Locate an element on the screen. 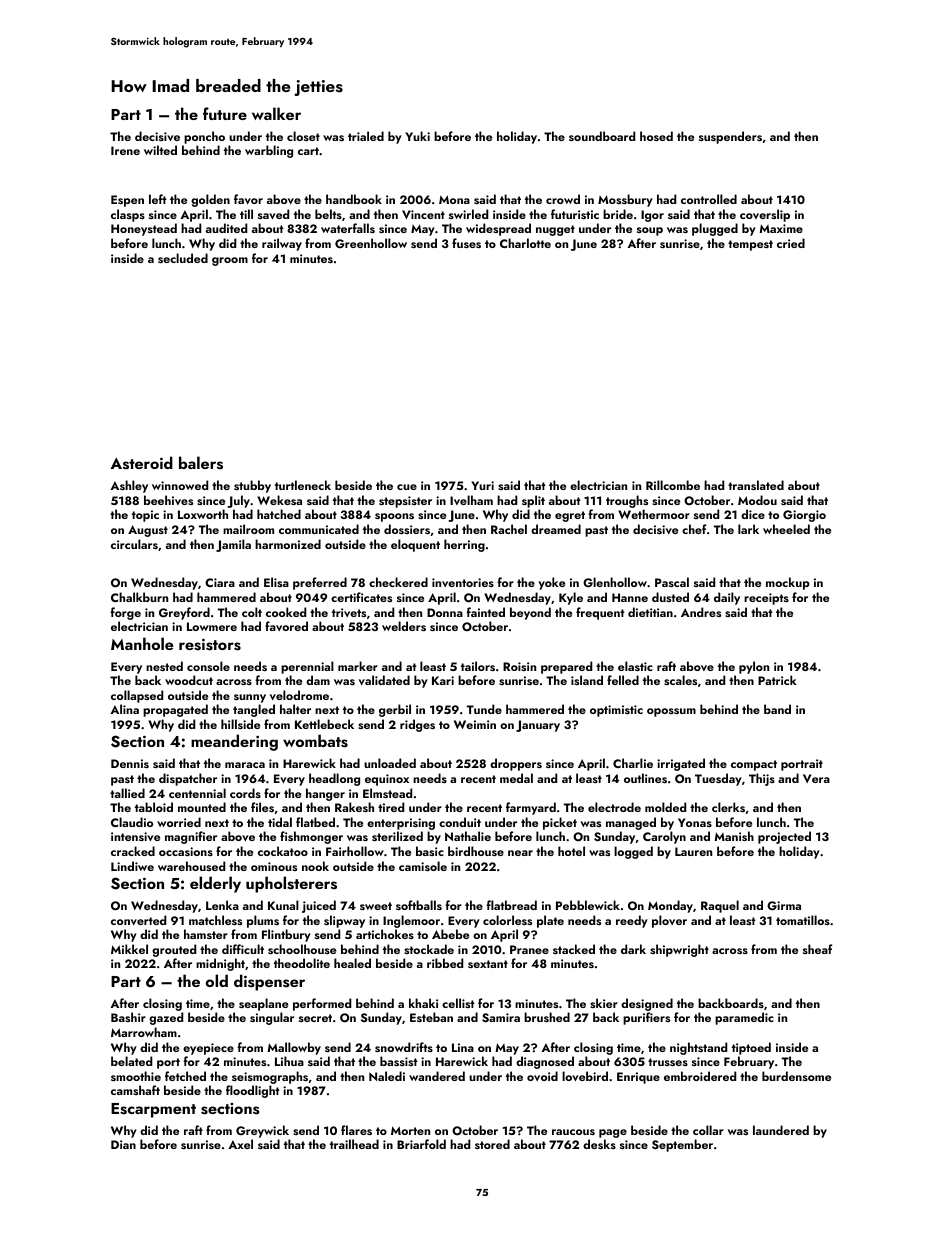  Greyford is located at coordinates (184, 613).
